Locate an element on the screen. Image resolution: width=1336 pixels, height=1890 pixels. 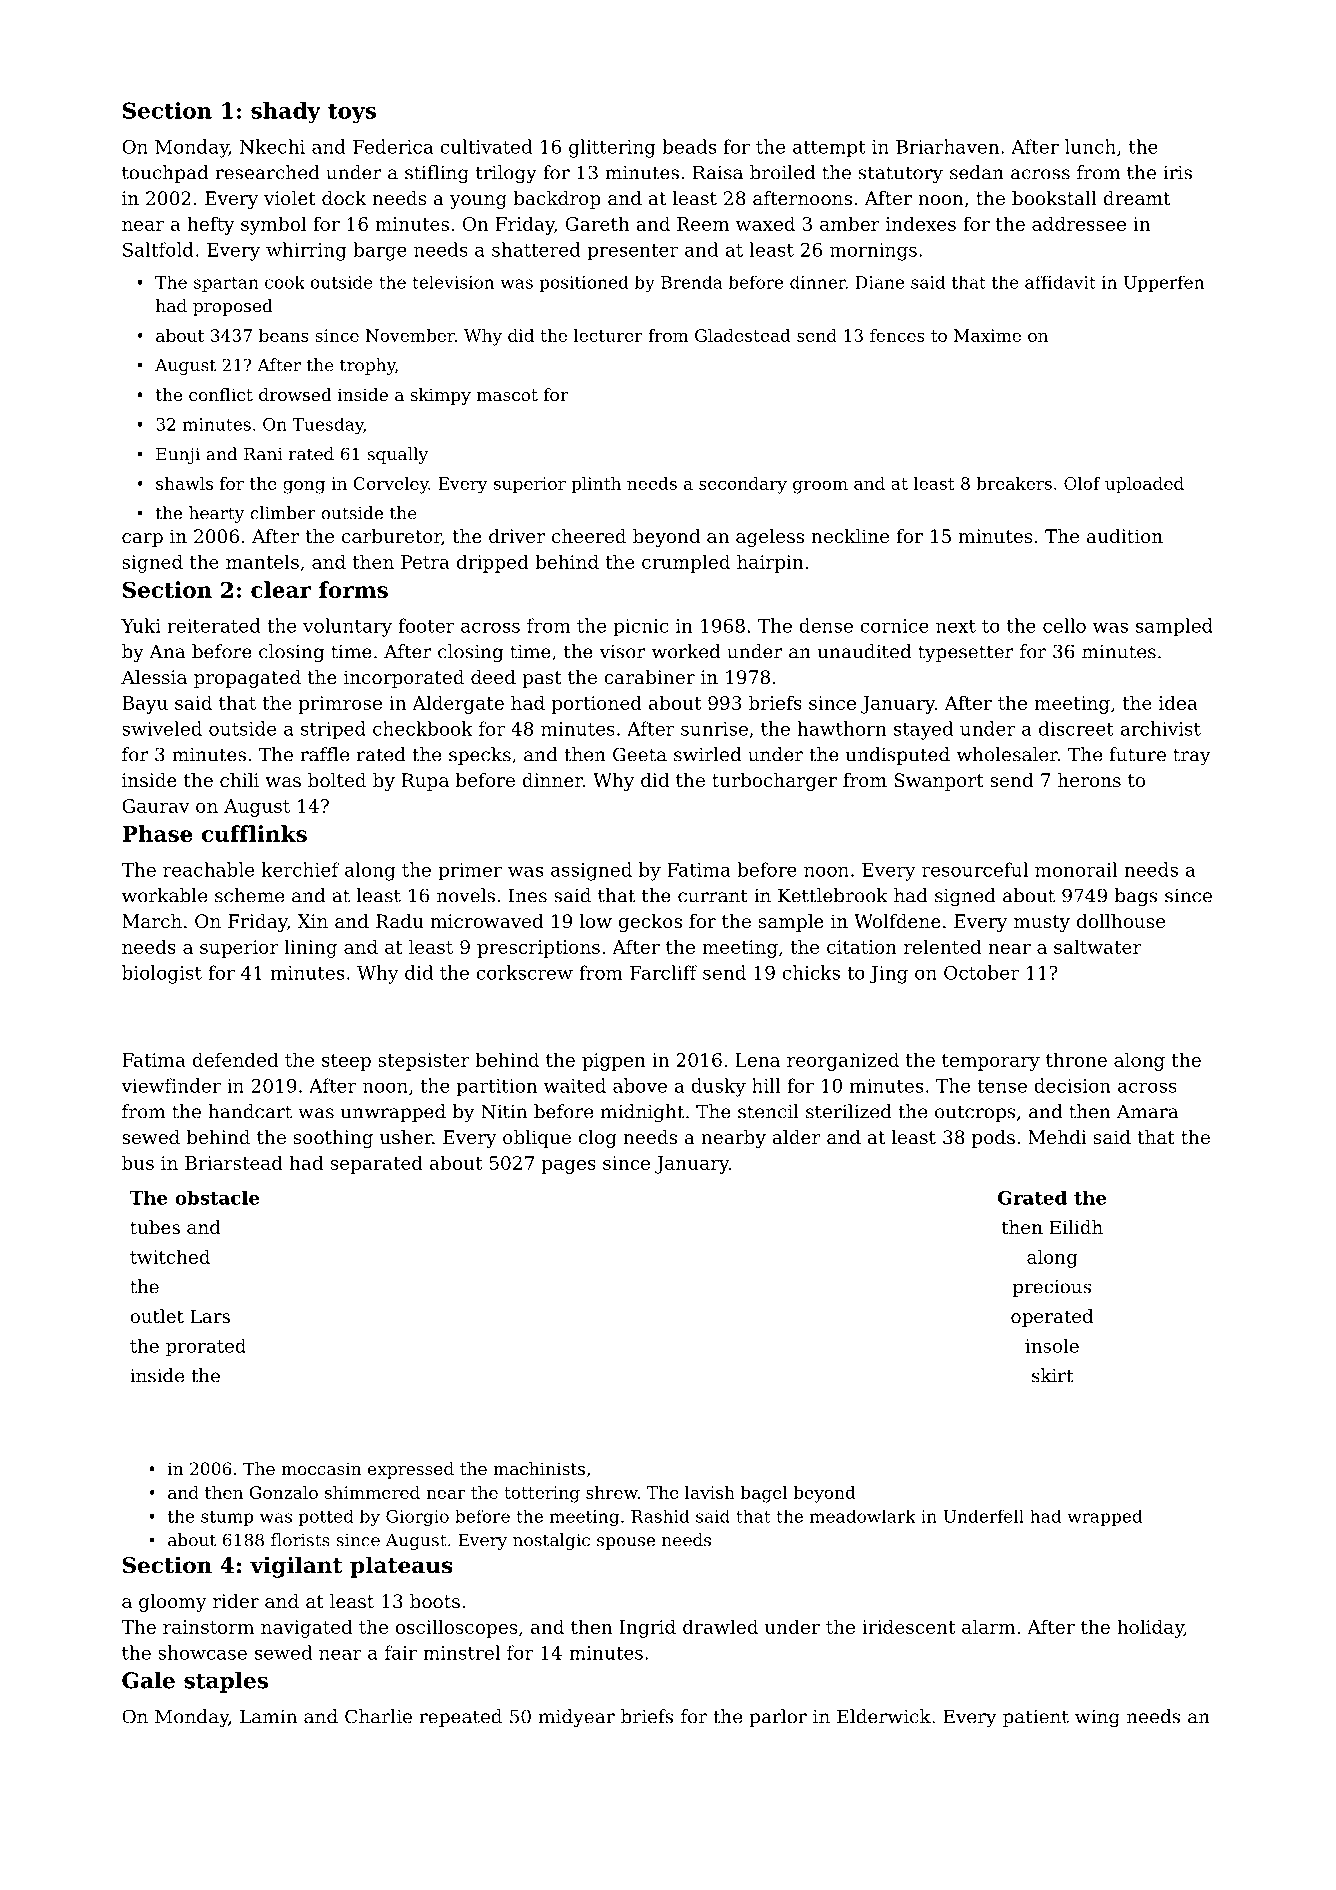
dollhouse is located at coordinates (1121, 921).
